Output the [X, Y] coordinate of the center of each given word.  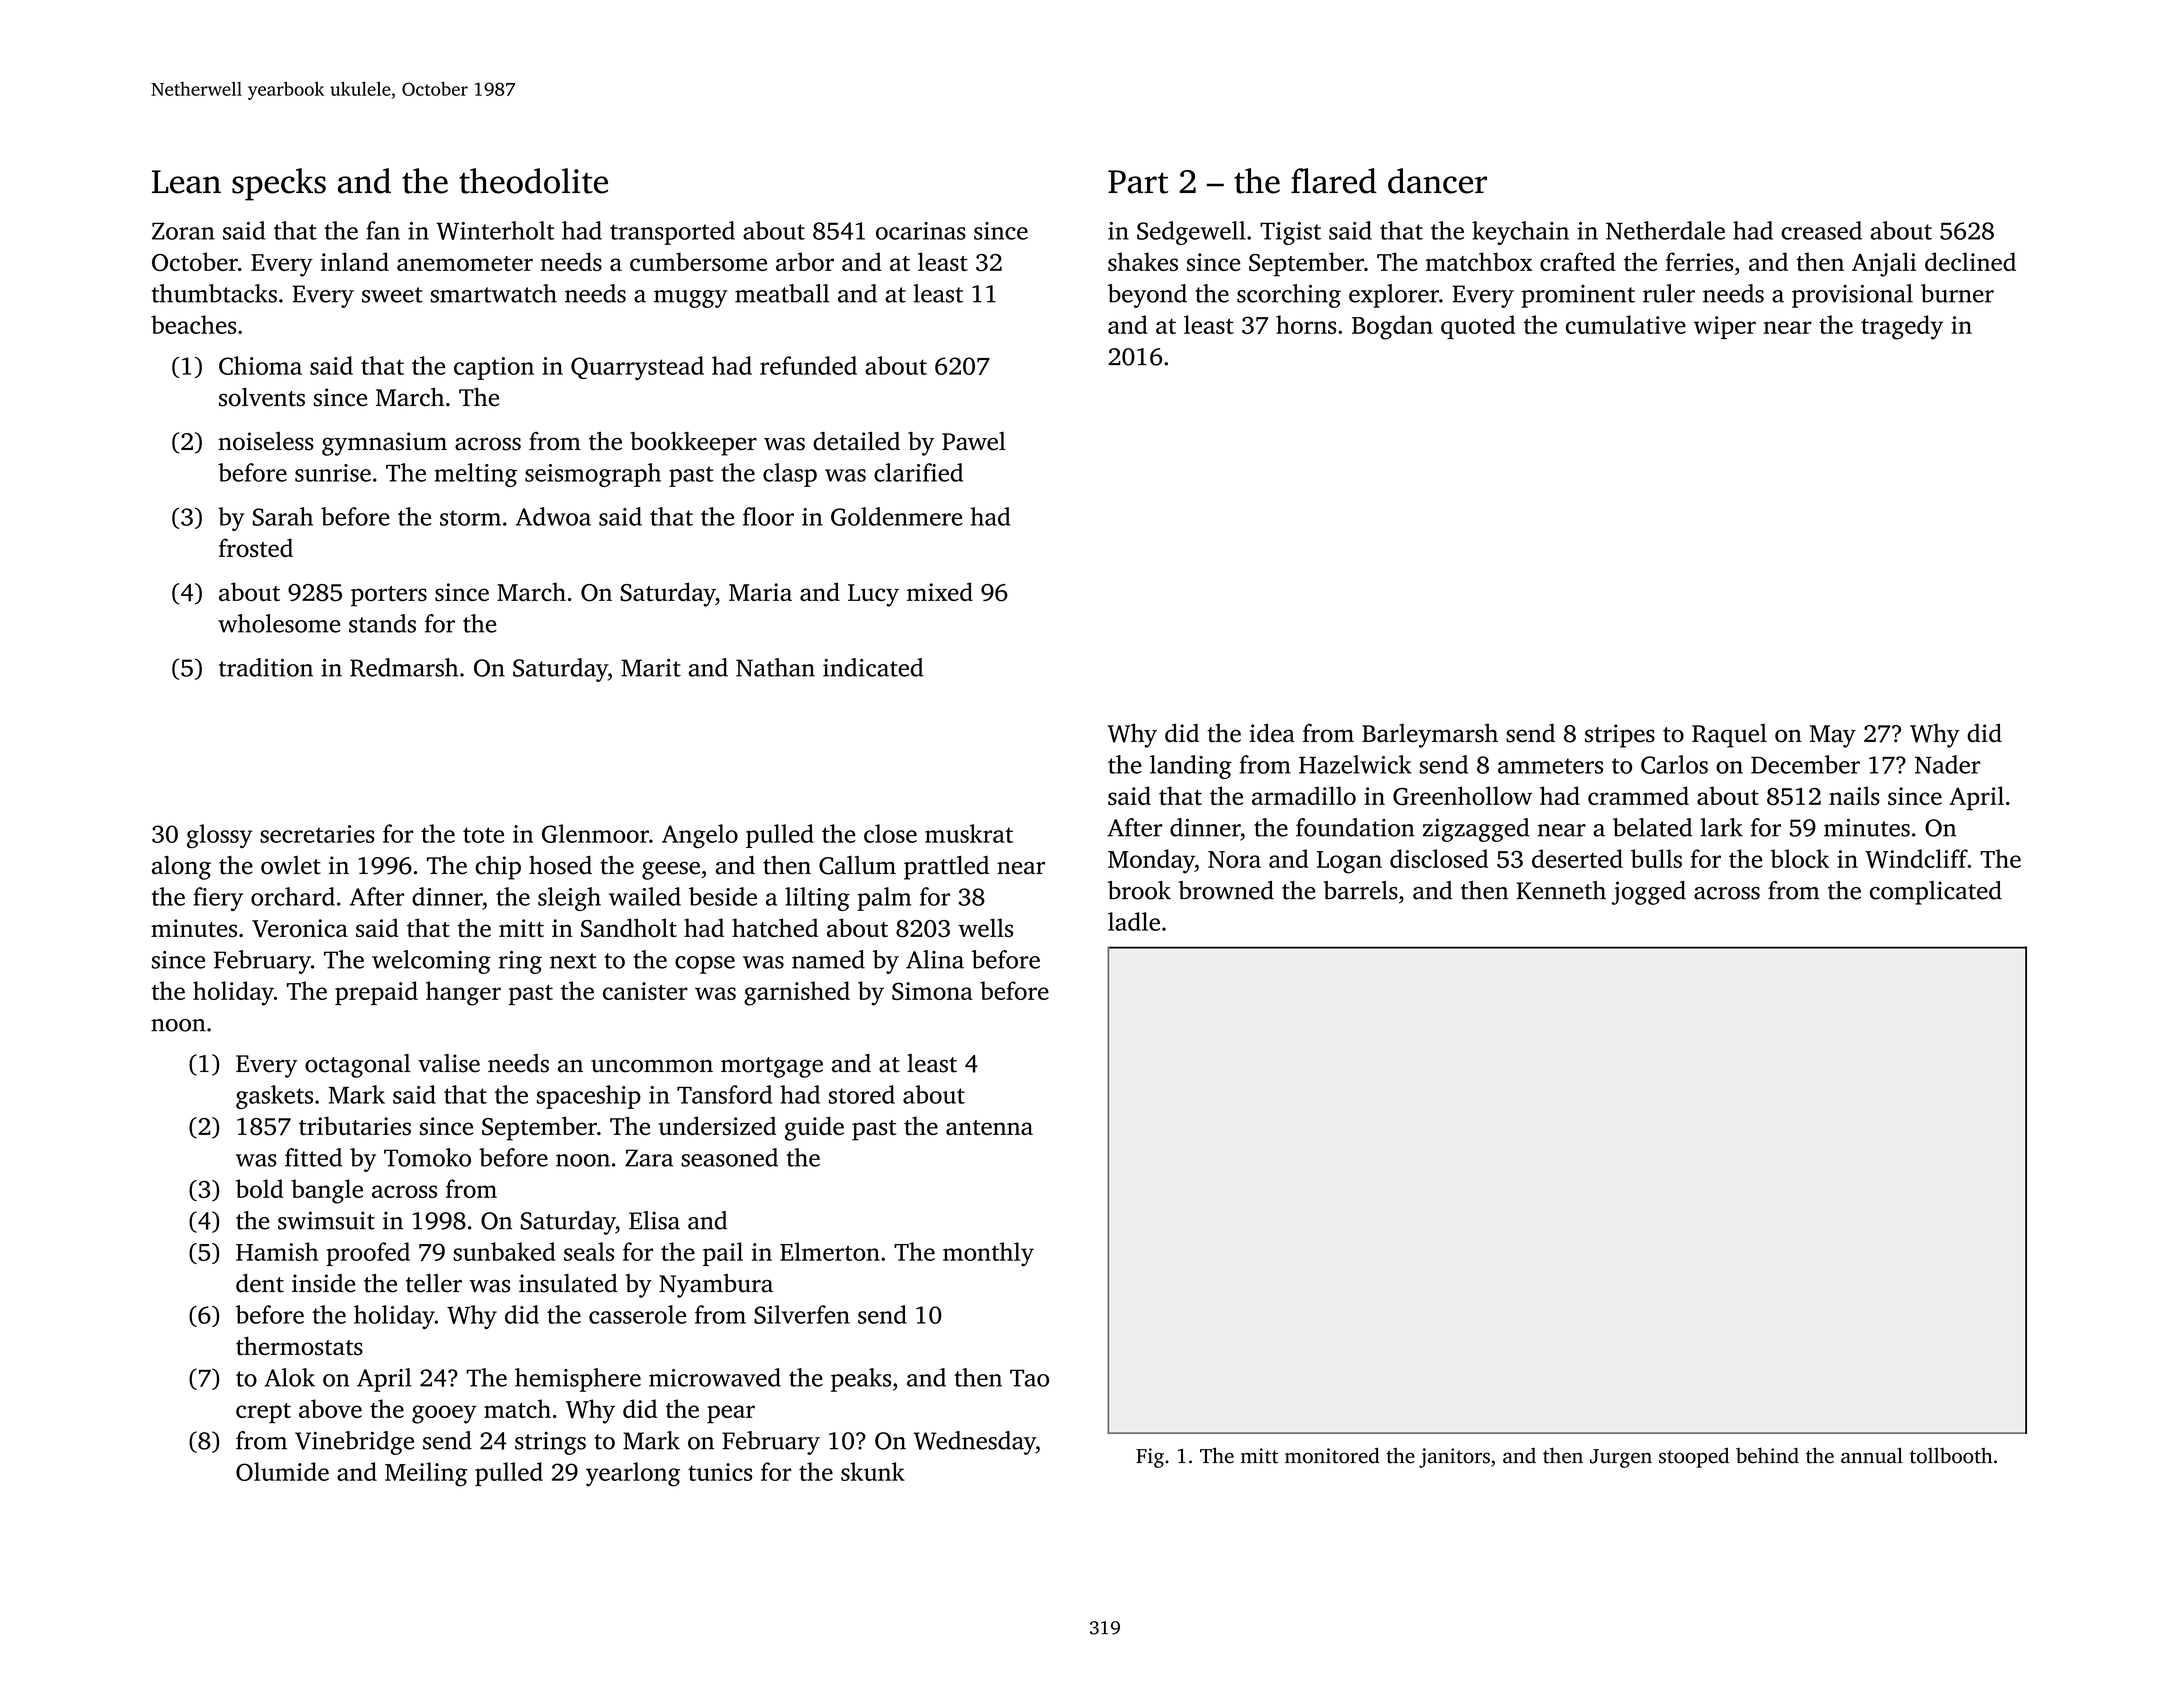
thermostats [299, 1346]
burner [1957, 293]
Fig [1150, 1458]
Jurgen [1621, 1458]
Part [1138, 182]
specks [279, 184]
